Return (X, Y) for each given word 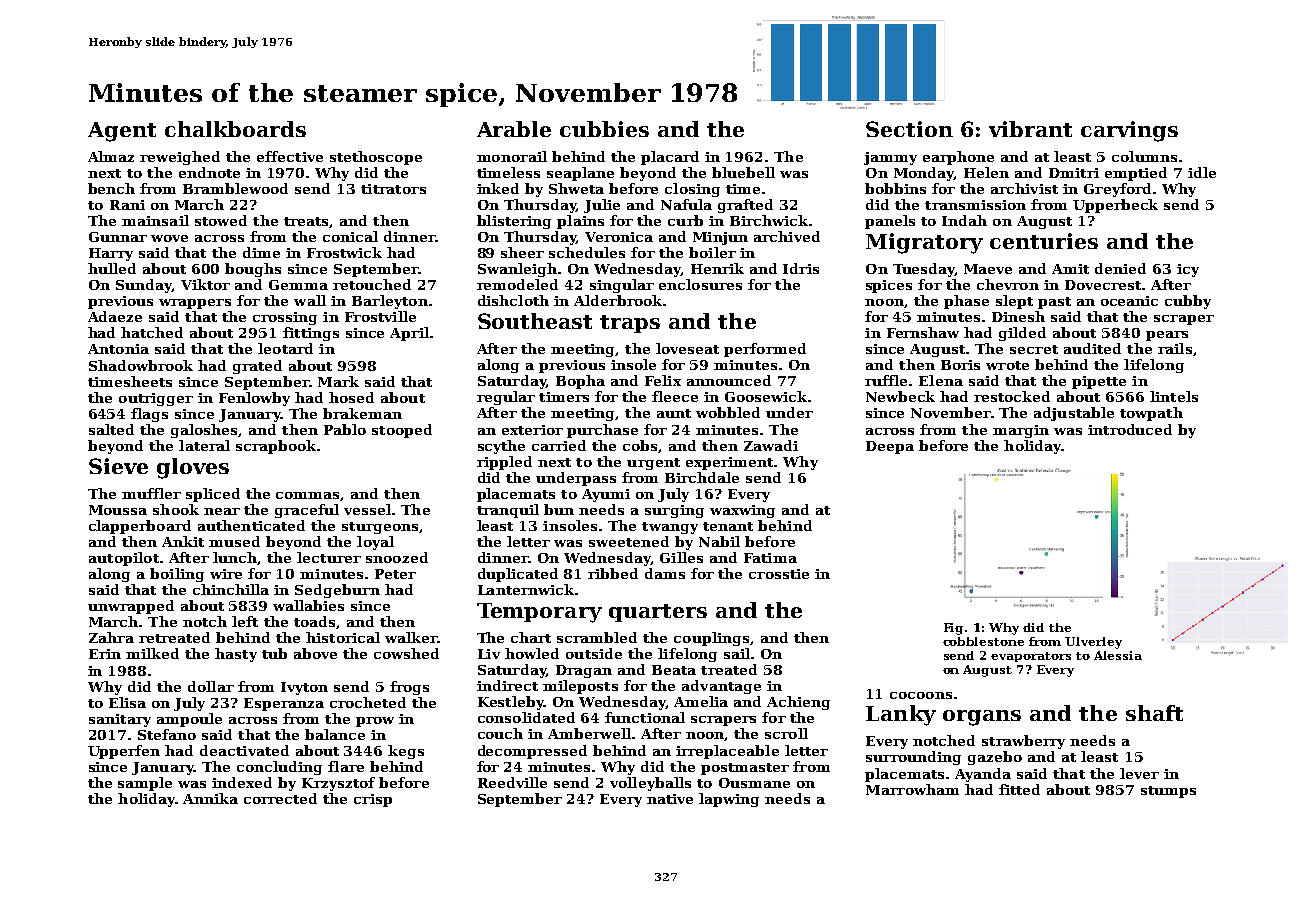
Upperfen (124, 752)
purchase (602, 431)
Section (909, 129)
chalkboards (235, 129)
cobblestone (983, 641)
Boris (960, 365)
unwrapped (131, 607)
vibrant (1030, 129)
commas (307, 495)
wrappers (195, 304)
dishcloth (513, 300)
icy (1188, 270)
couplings (711, 639)
